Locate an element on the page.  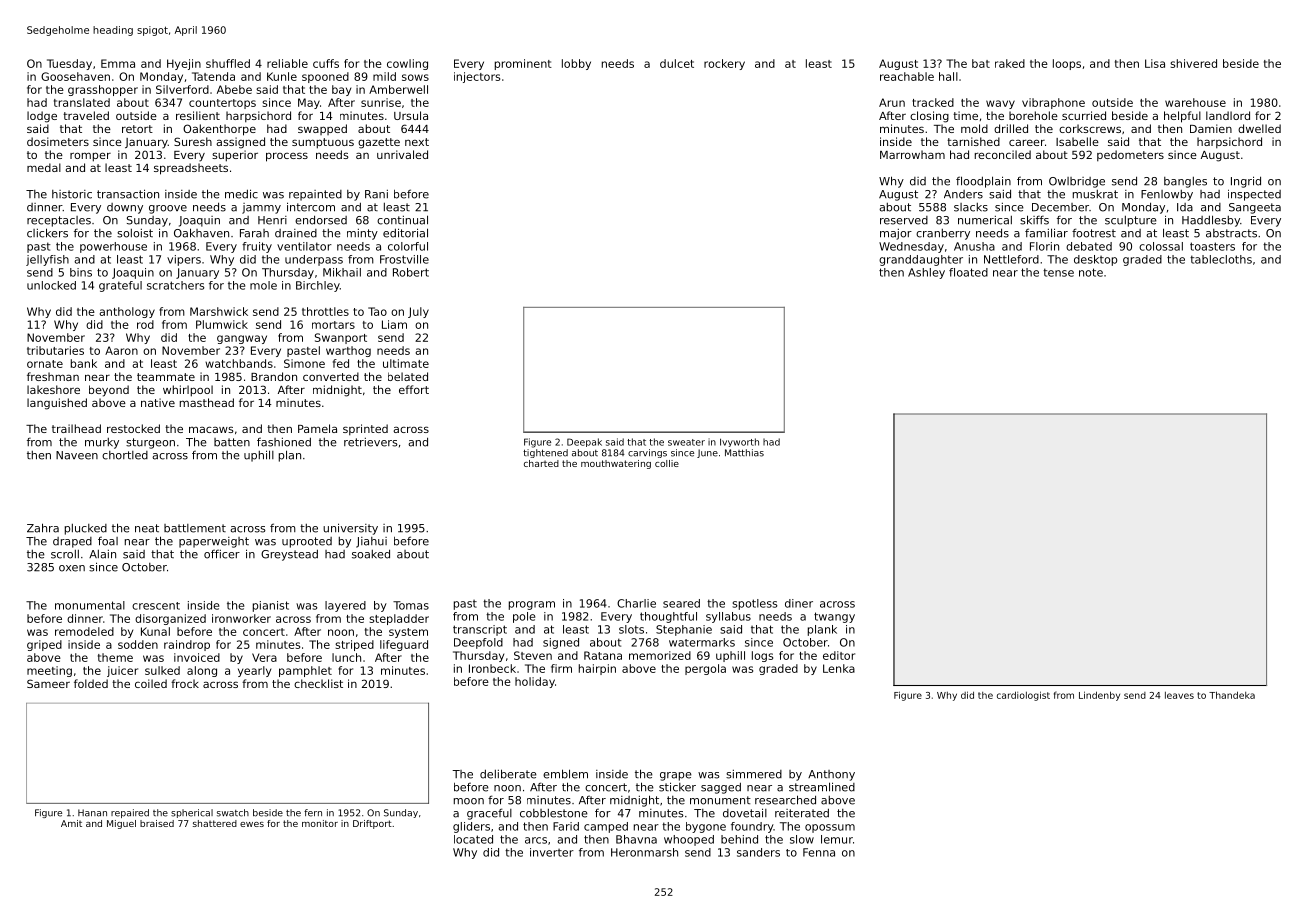
swatch is located at coordinates (233, 813).
